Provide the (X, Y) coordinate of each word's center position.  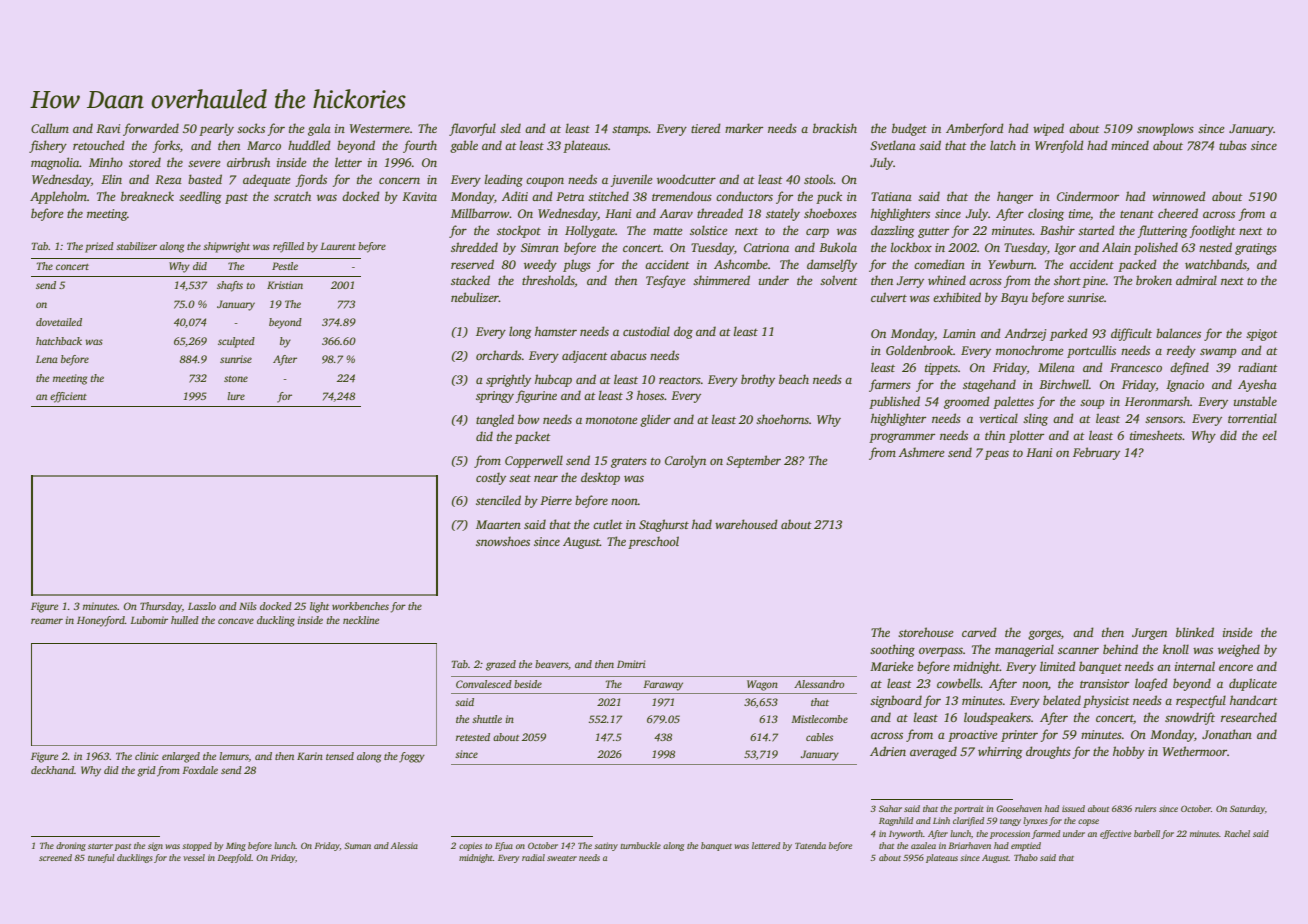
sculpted (236, 342)
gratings (1256, 249)
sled (510, 128)
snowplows (1165, 129)
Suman (357, 845)
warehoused (746, 524)
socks (251, 128)
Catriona (766, 247)
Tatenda (810, 845)
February (1096, 453)
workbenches (360, 606)
